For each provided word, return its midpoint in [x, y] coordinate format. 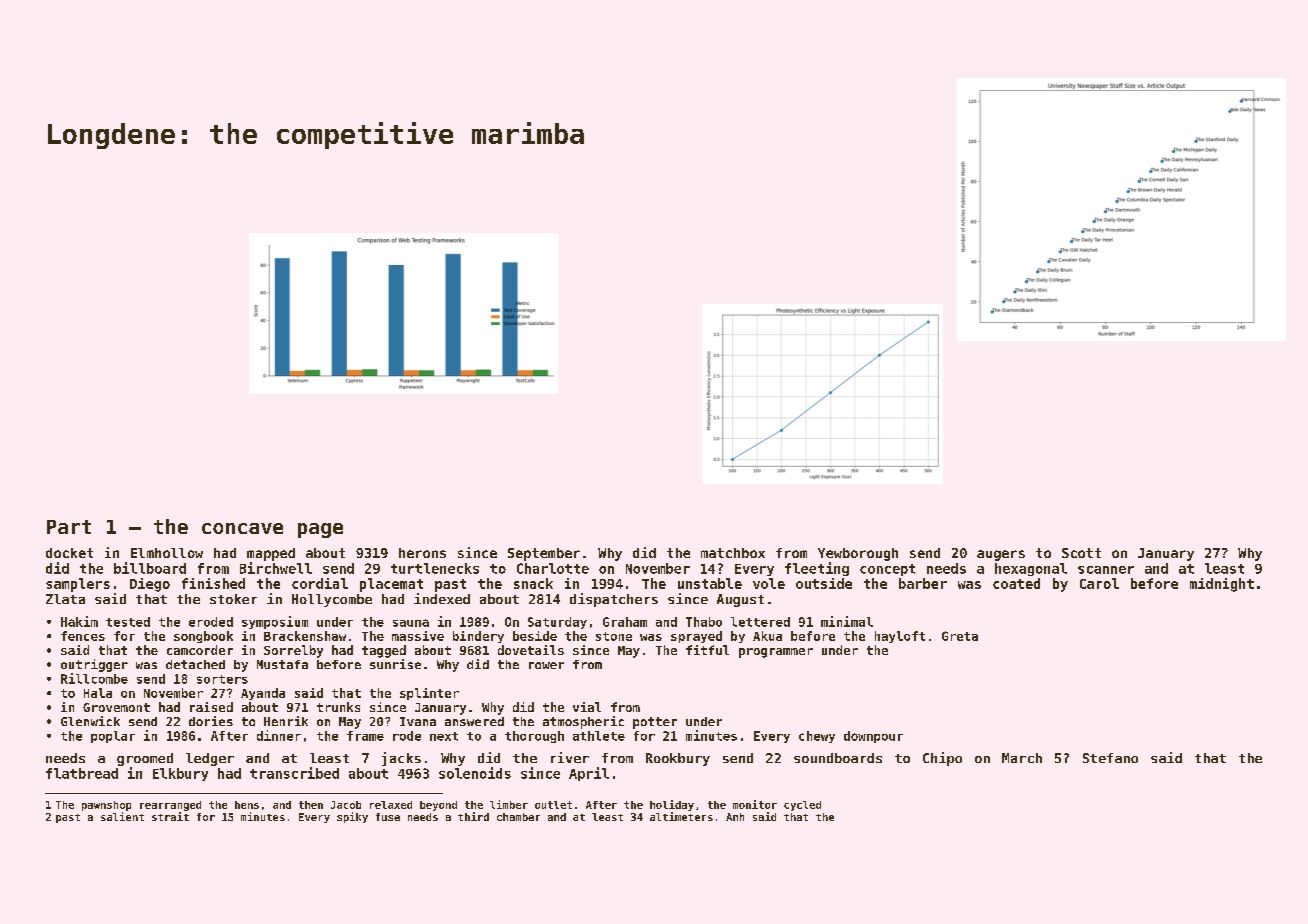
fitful [707, 650]
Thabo [704, 622]
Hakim [79, 621]
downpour [873, 737]
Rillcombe [94, 678]
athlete [599, 736]
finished [213, 583]
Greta [960, 636]
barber [923, 583]
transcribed [294, 773]
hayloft [900, 637]
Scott [1081, 553]
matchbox [733, 553]
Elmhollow [167, 553]
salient [122, 816]
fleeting [817, 569]
